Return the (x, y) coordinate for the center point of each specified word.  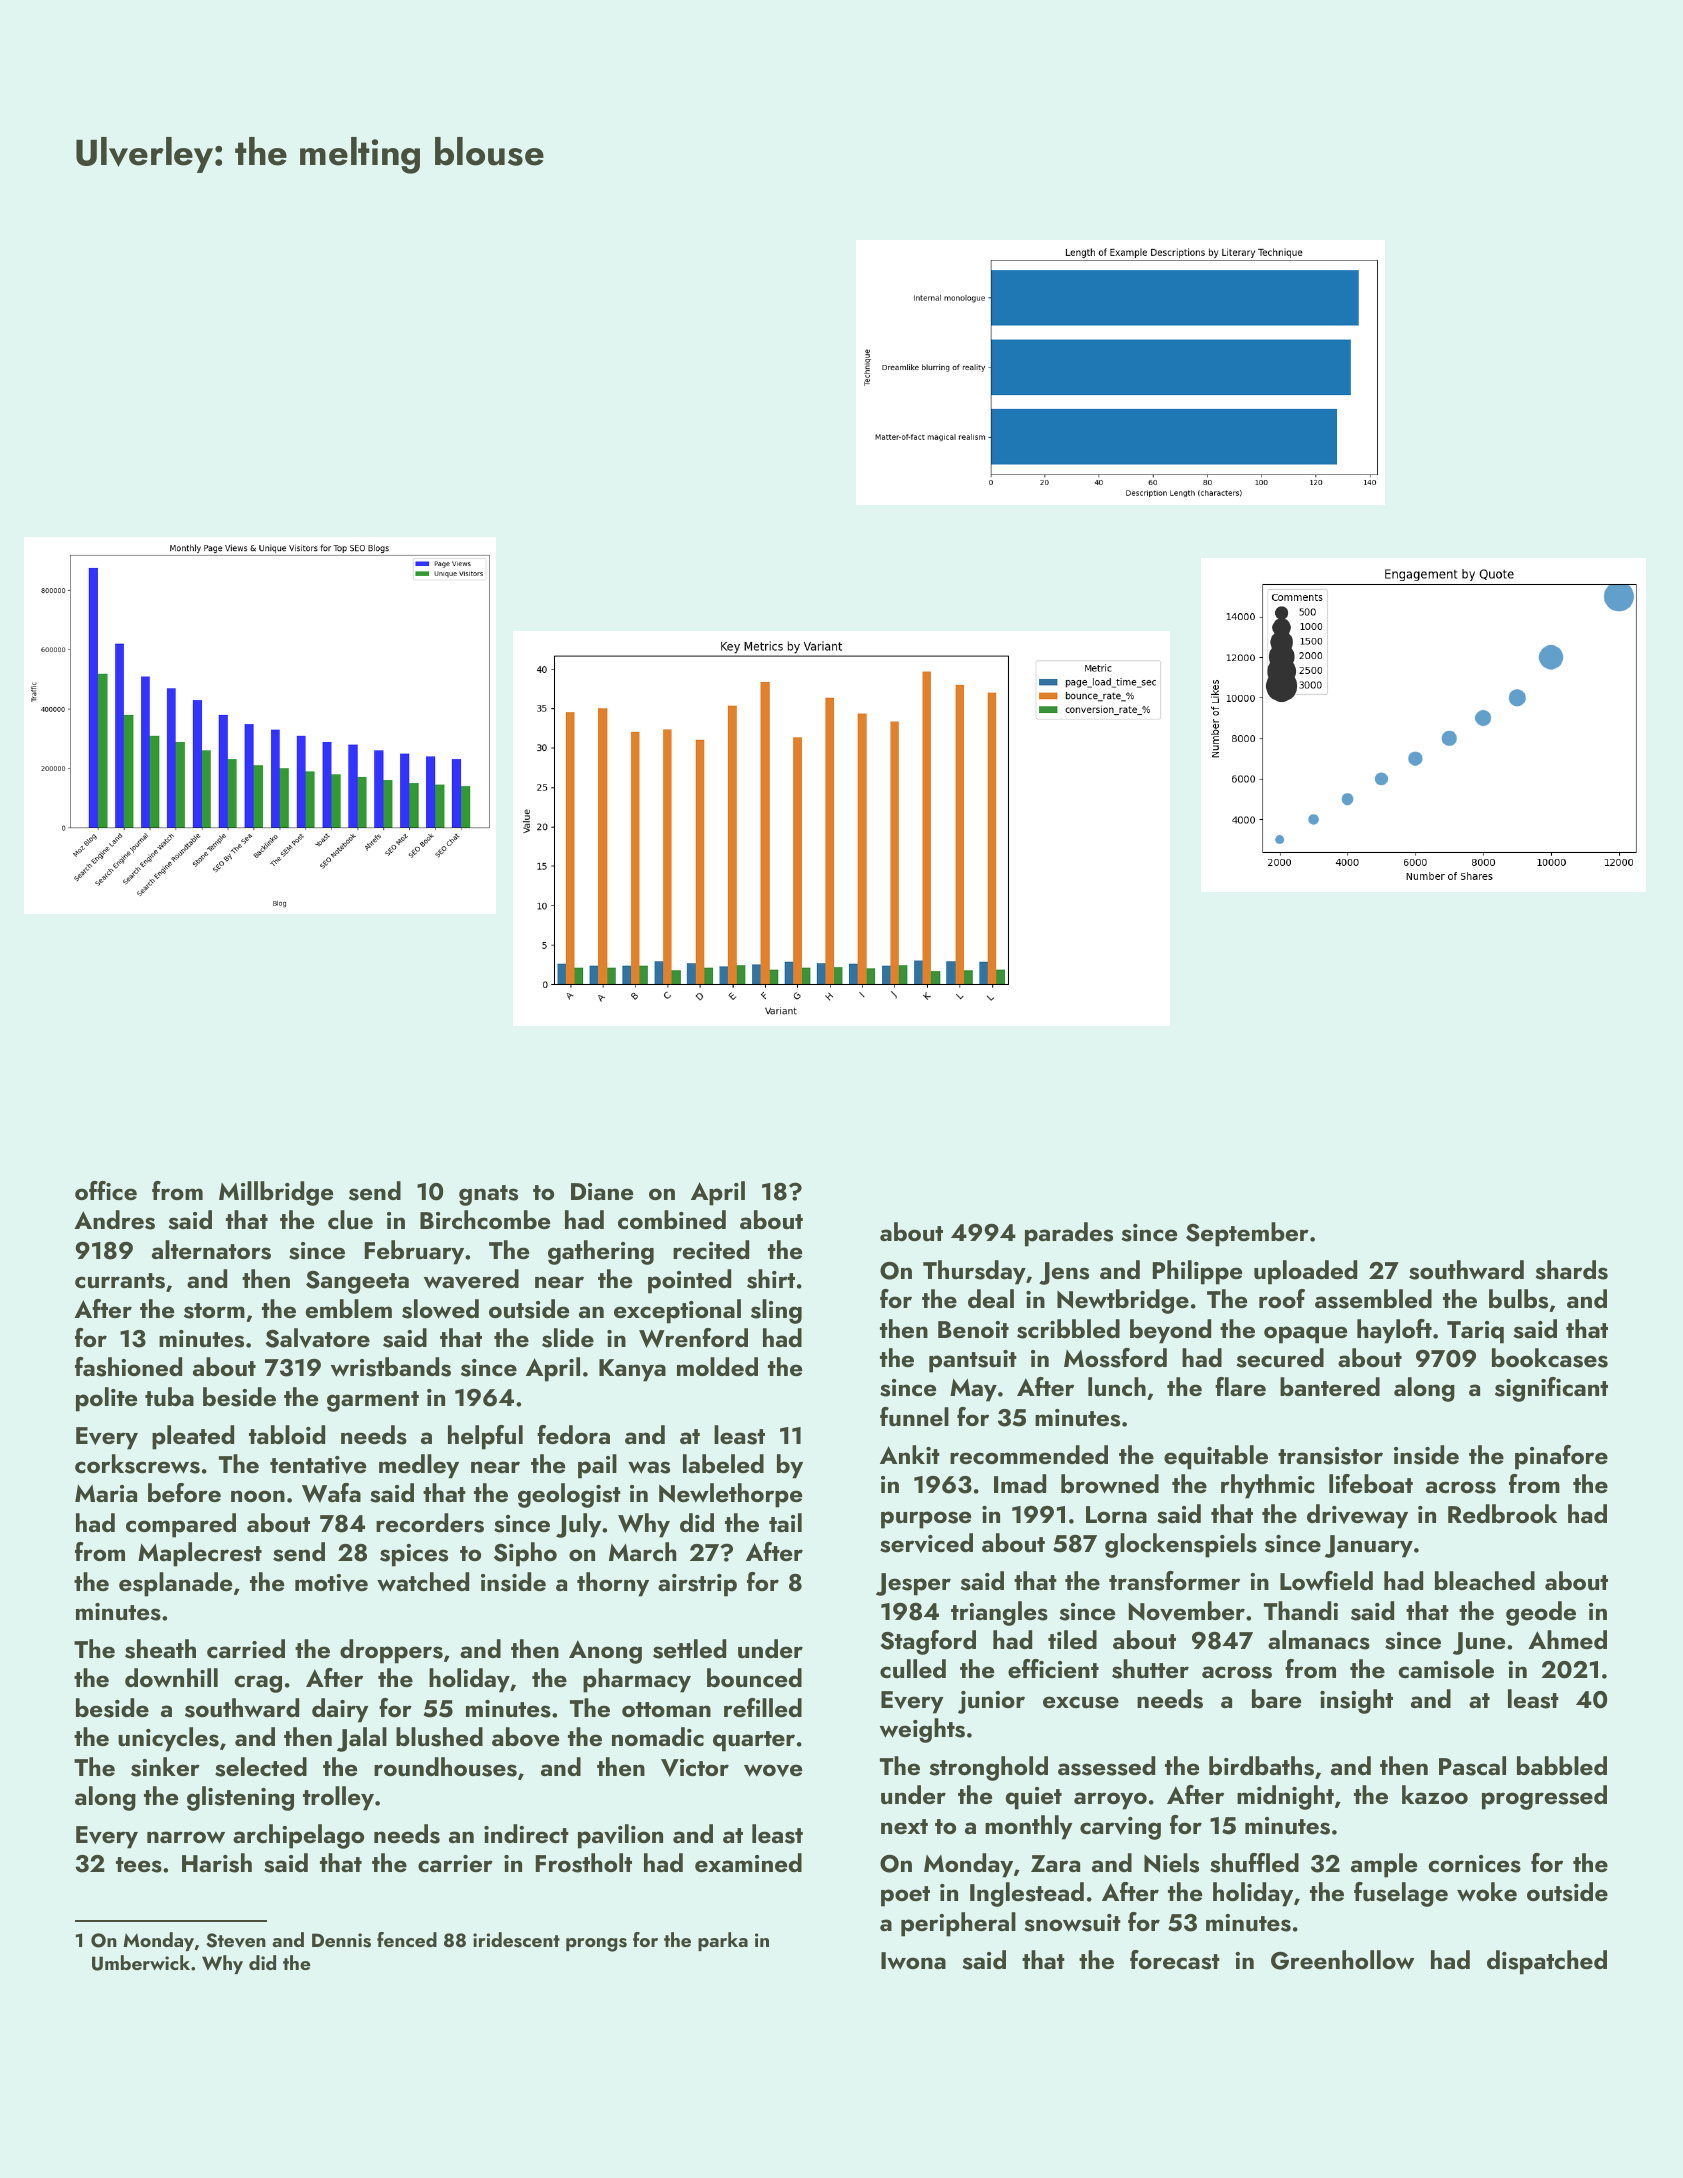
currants (120, 1281)
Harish (217, 1863)
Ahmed (1567, 1639)
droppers (391, 1651)
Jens (1064, 1273)
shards (1572, 1270)
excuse (1081, 1702)
